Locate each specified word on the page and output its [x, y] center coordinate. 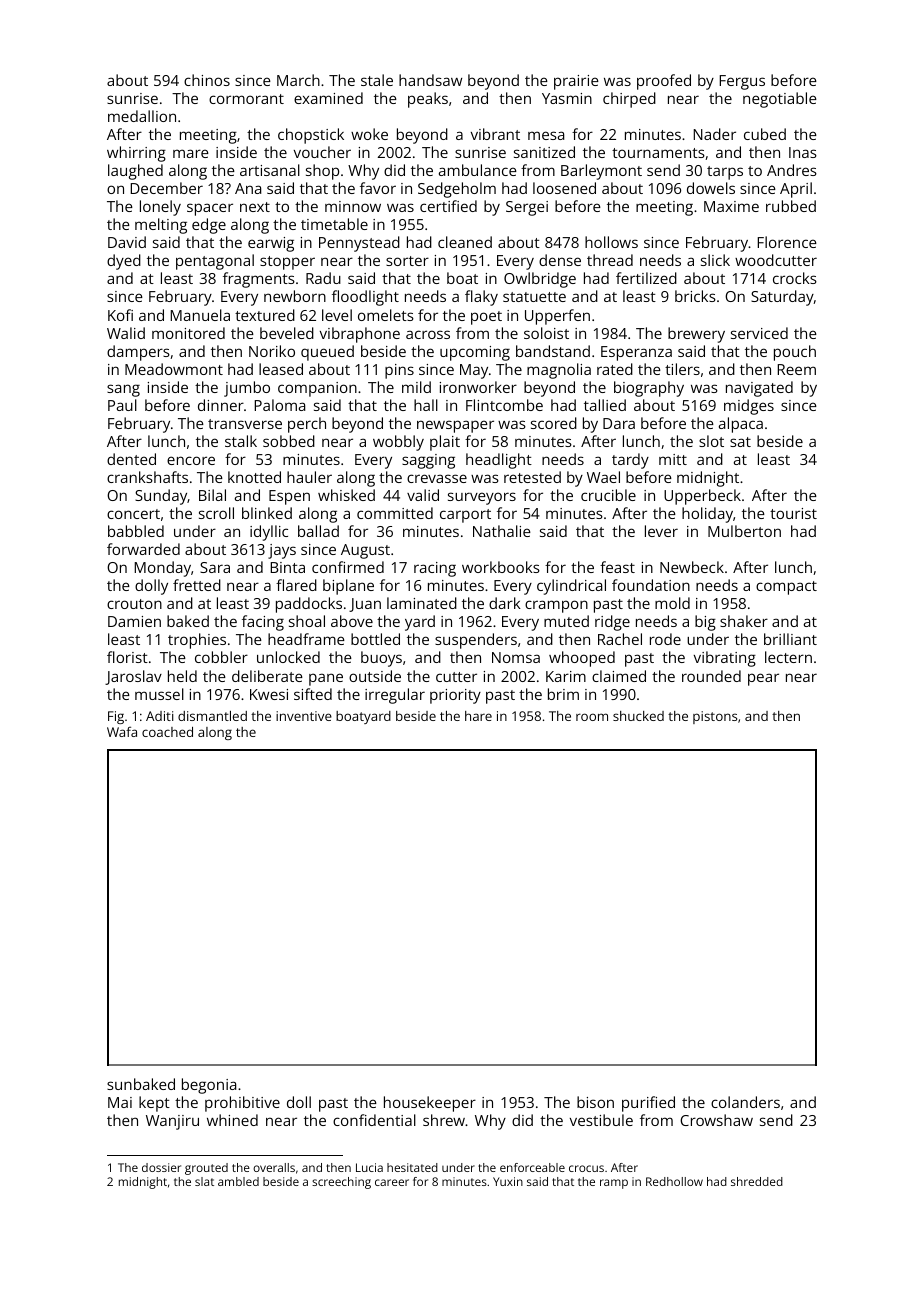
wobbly [398, 443]
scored [554, 423]
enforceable [532, 1167]
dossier [161, 1167]
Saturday [782, 298]
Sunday [161, 497]
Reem [796, 369]
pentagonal [215, 262]
